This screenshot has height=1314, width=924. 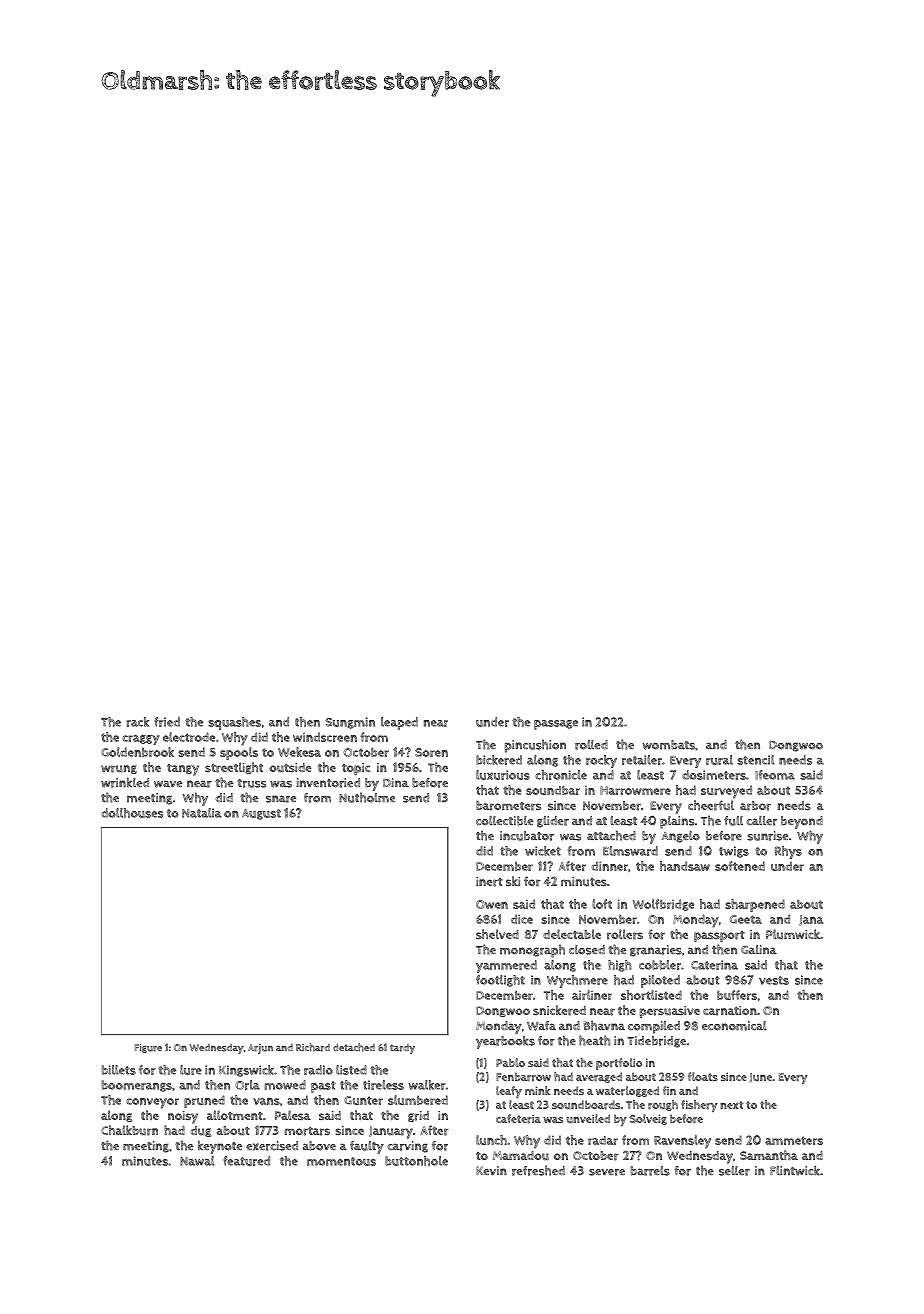 What do you see at coordinates (491, 1170) in the screenshot?
I see `Kevin` at bounding box center [491, 1170].
